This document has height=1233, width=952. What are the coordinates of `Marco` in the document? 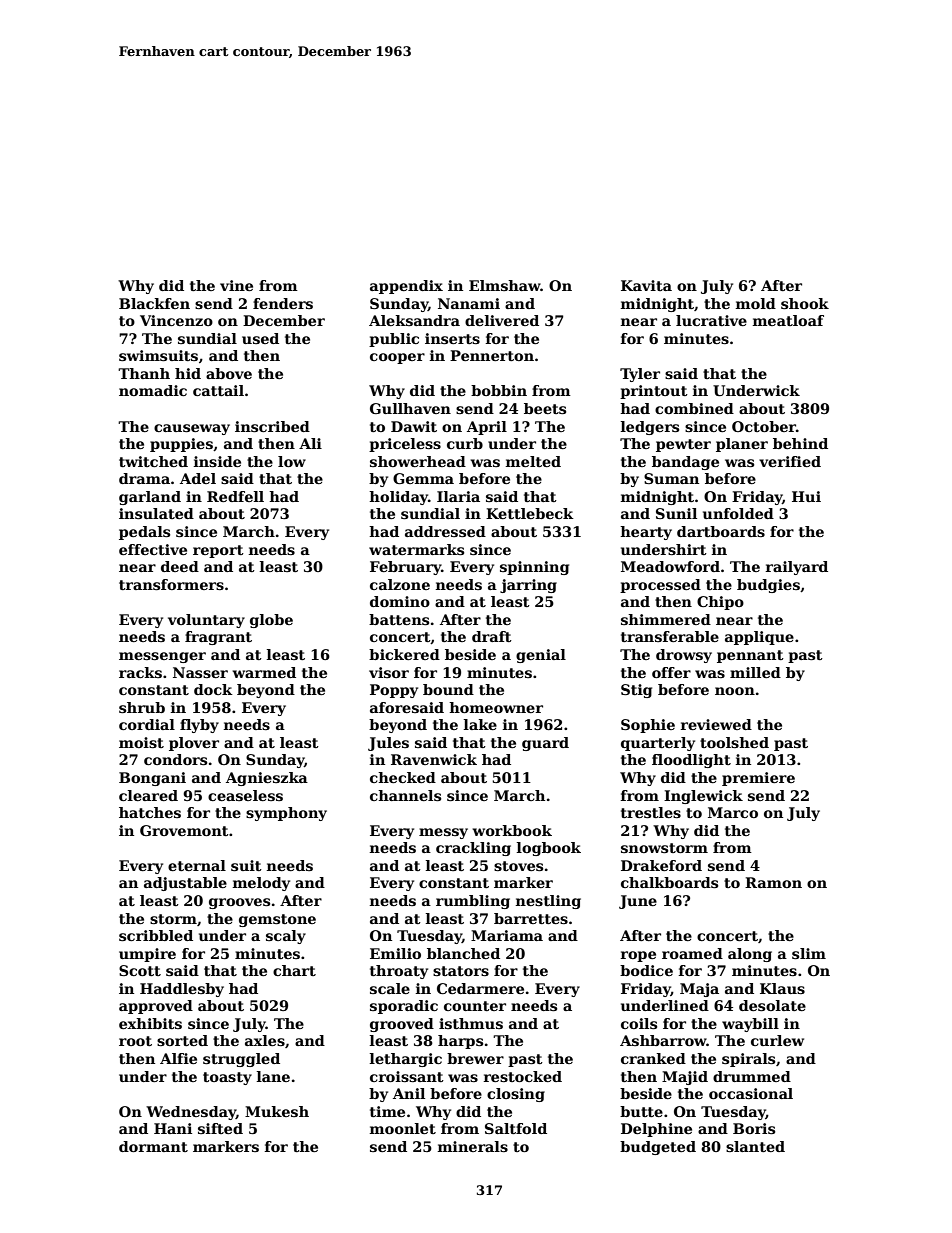 It's located at (733, 812).
